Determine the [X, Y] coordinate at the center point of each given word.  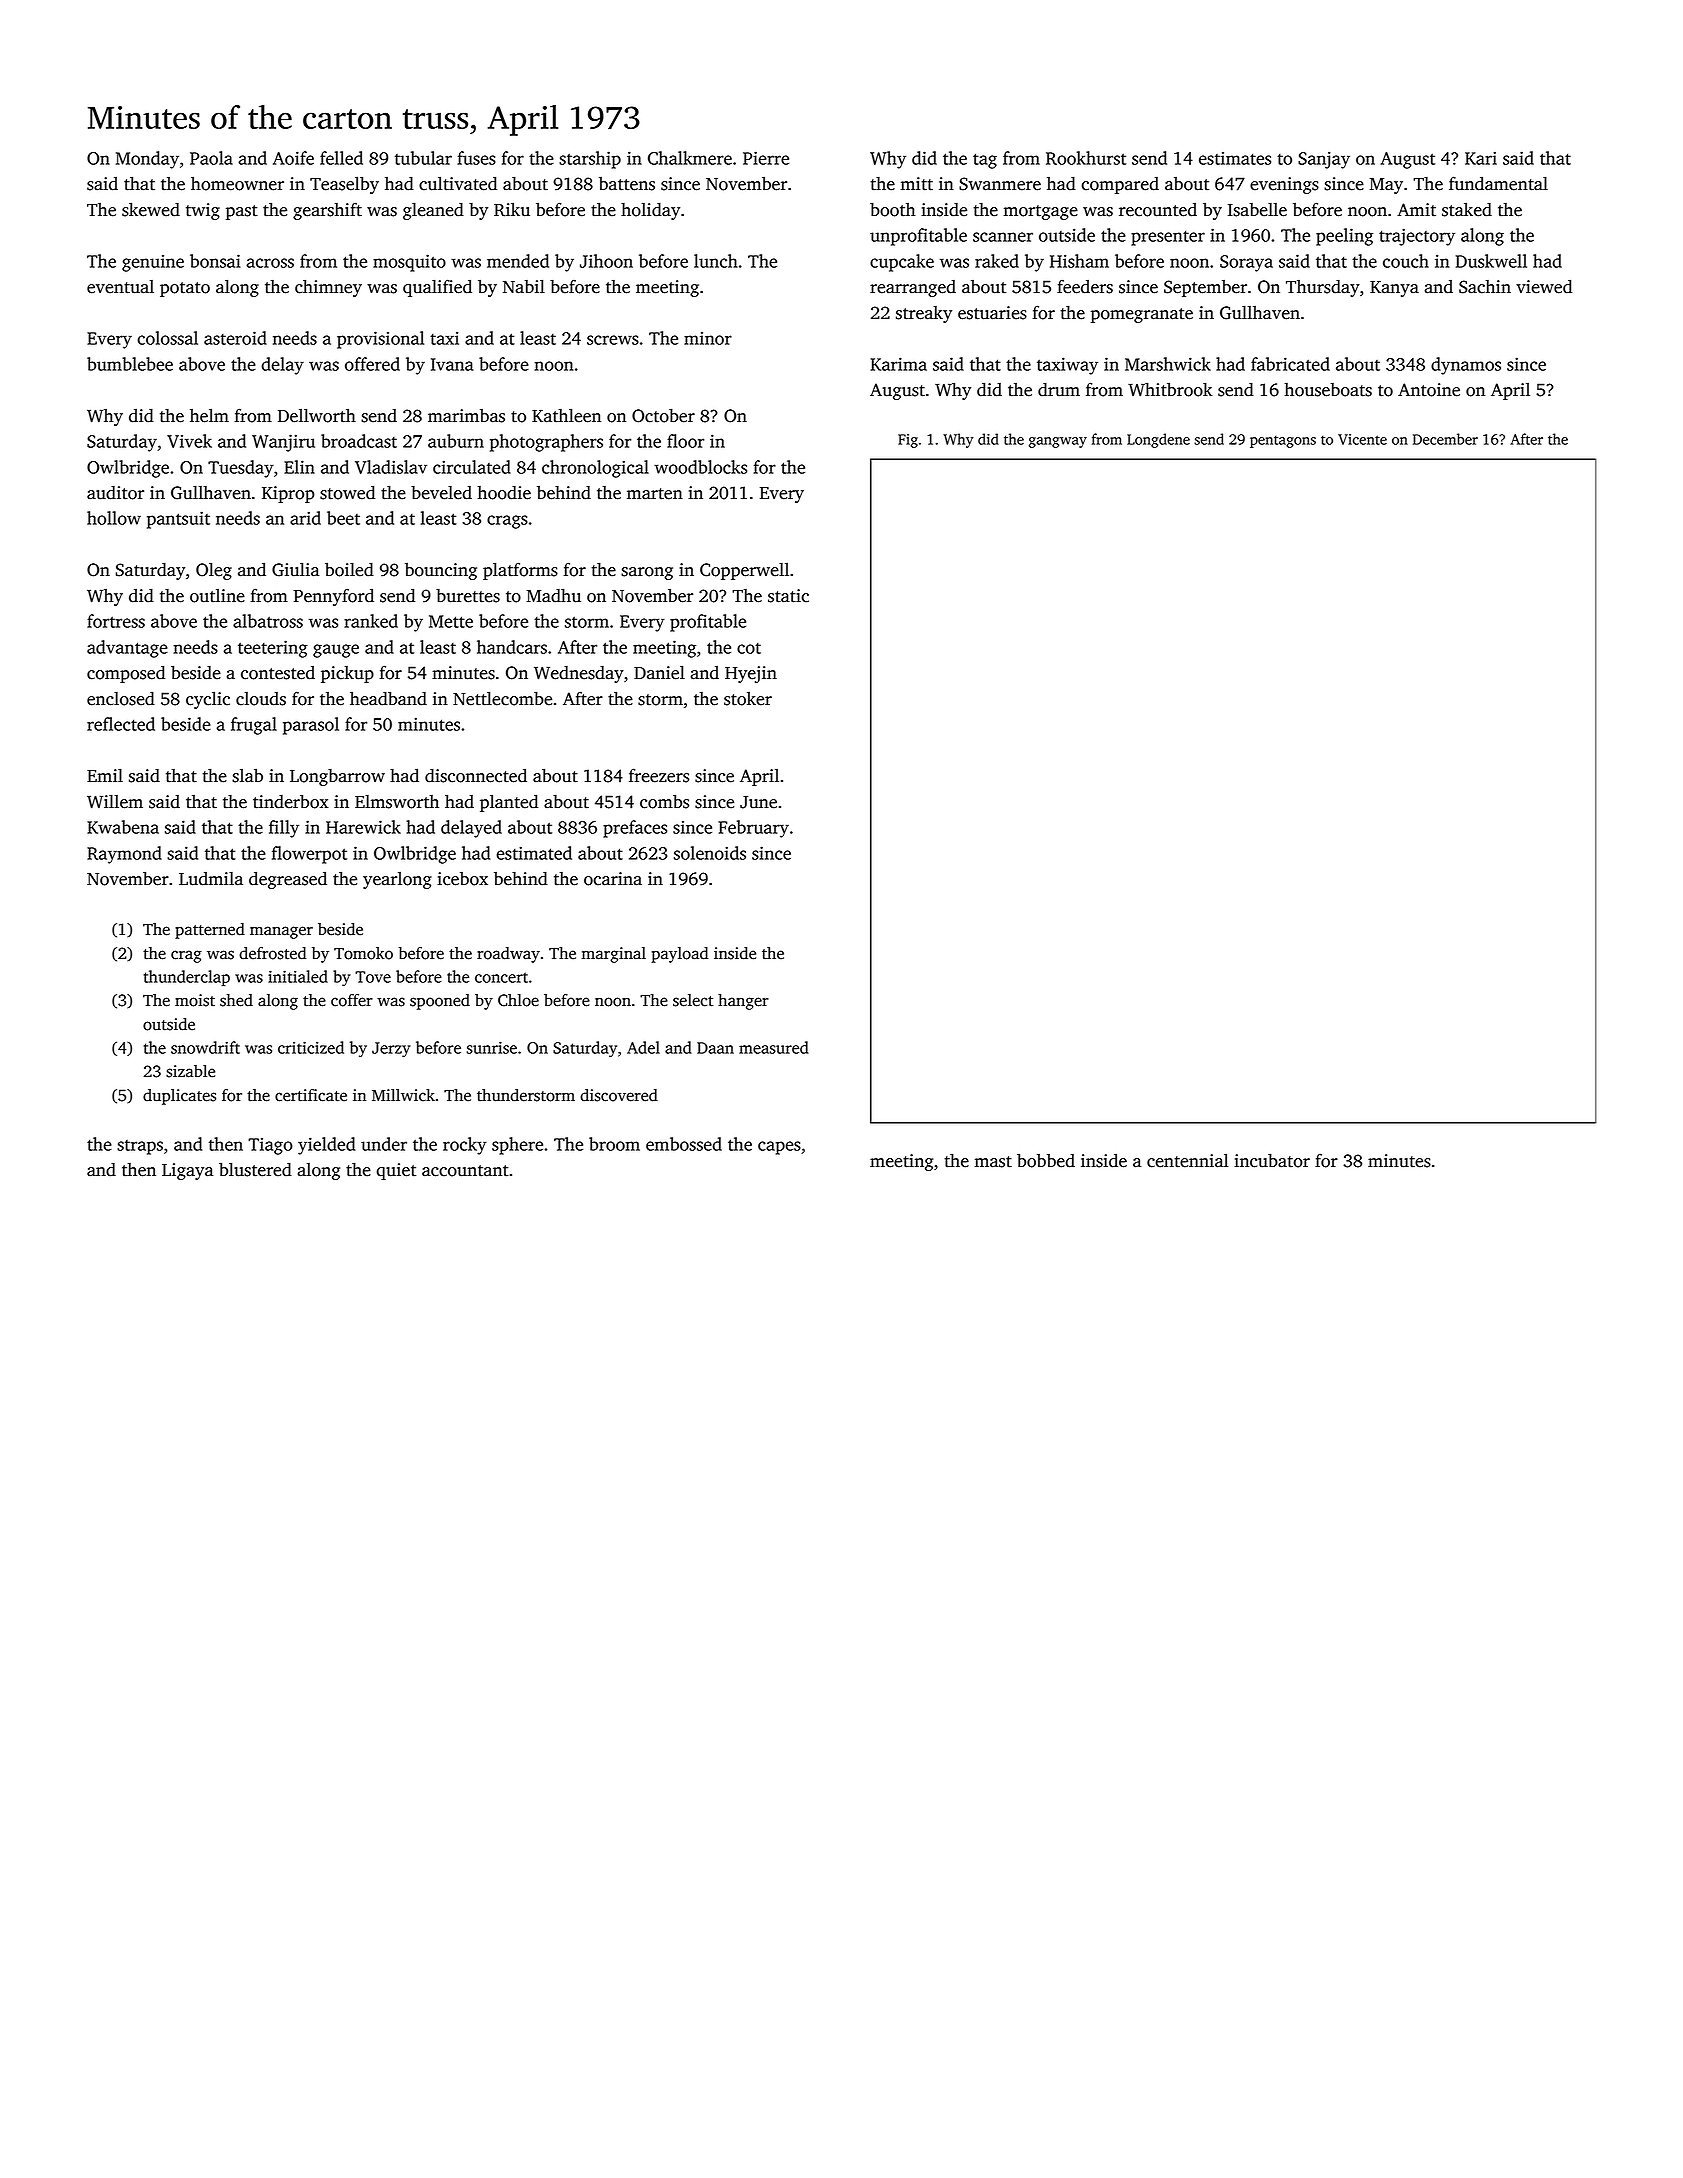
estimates [1235, 158]
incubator [1272, 1160]
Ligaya [187, 1171]
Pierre [766, 158]
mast [993, 1162]
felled [341, 158]
